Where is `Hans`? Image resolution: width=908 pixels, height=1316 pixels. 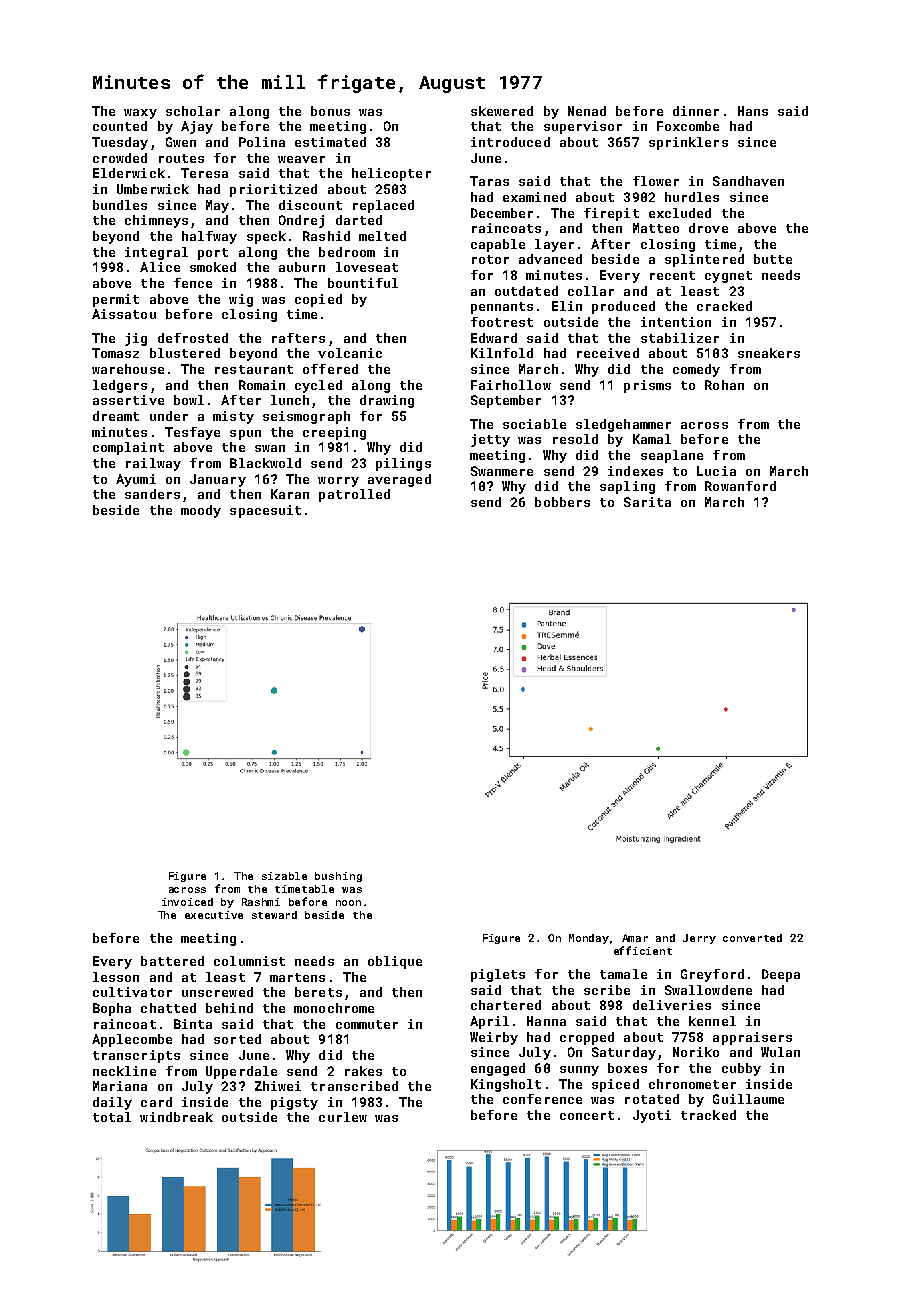
Hans is located at coordinates (753, 111).
